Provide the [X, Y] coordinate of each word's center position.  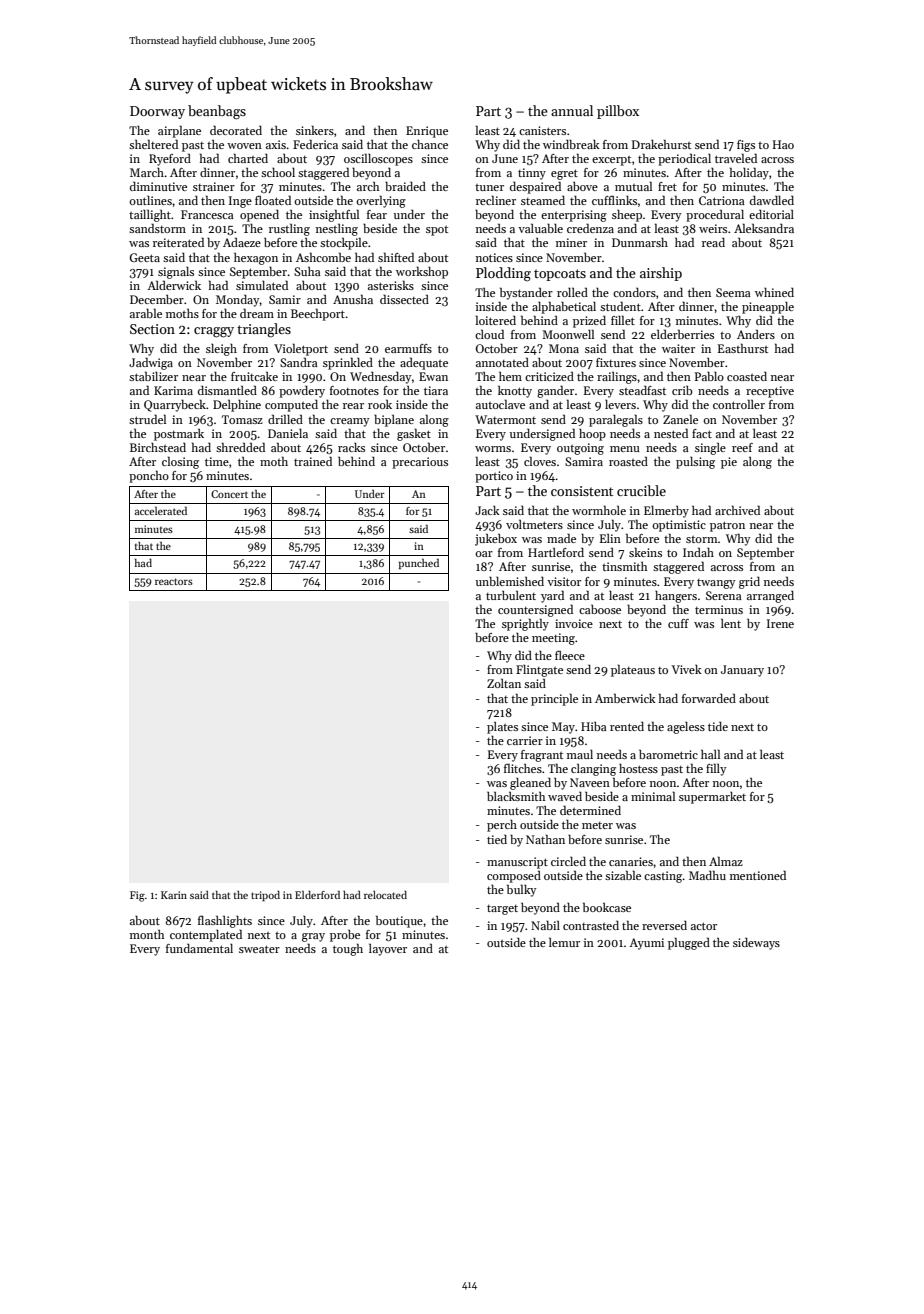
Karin [174, 895]
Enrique [427, 132]
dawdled [772, 200]
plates [502, 727]
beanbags [217, 112]
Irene [780, 623]
